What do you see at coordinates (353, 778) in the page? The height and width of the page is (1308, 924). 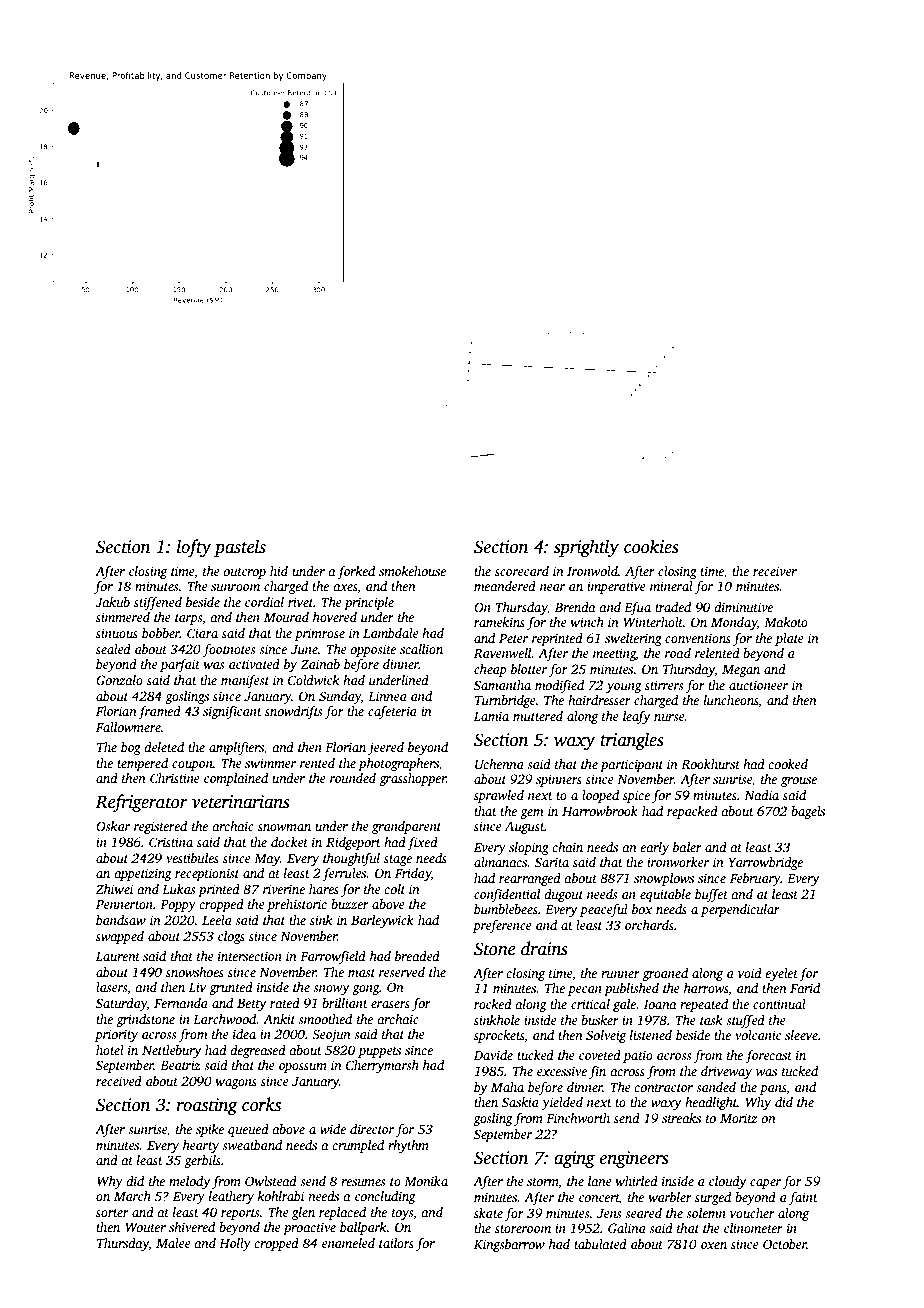 I see `rounded` at bounding box center [353, 778].
